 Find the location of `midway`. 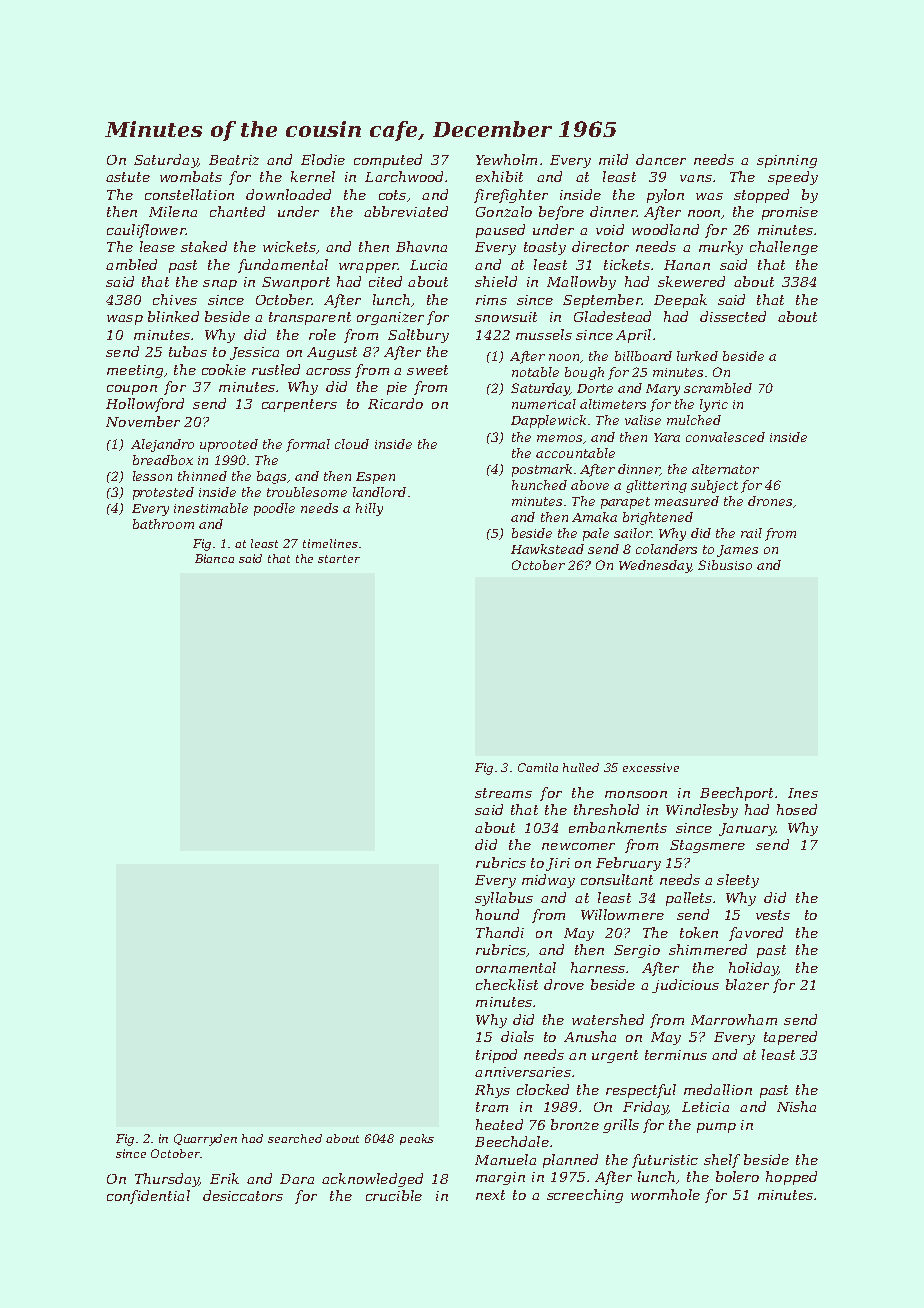

midway is located at coordinates (548, 881).
